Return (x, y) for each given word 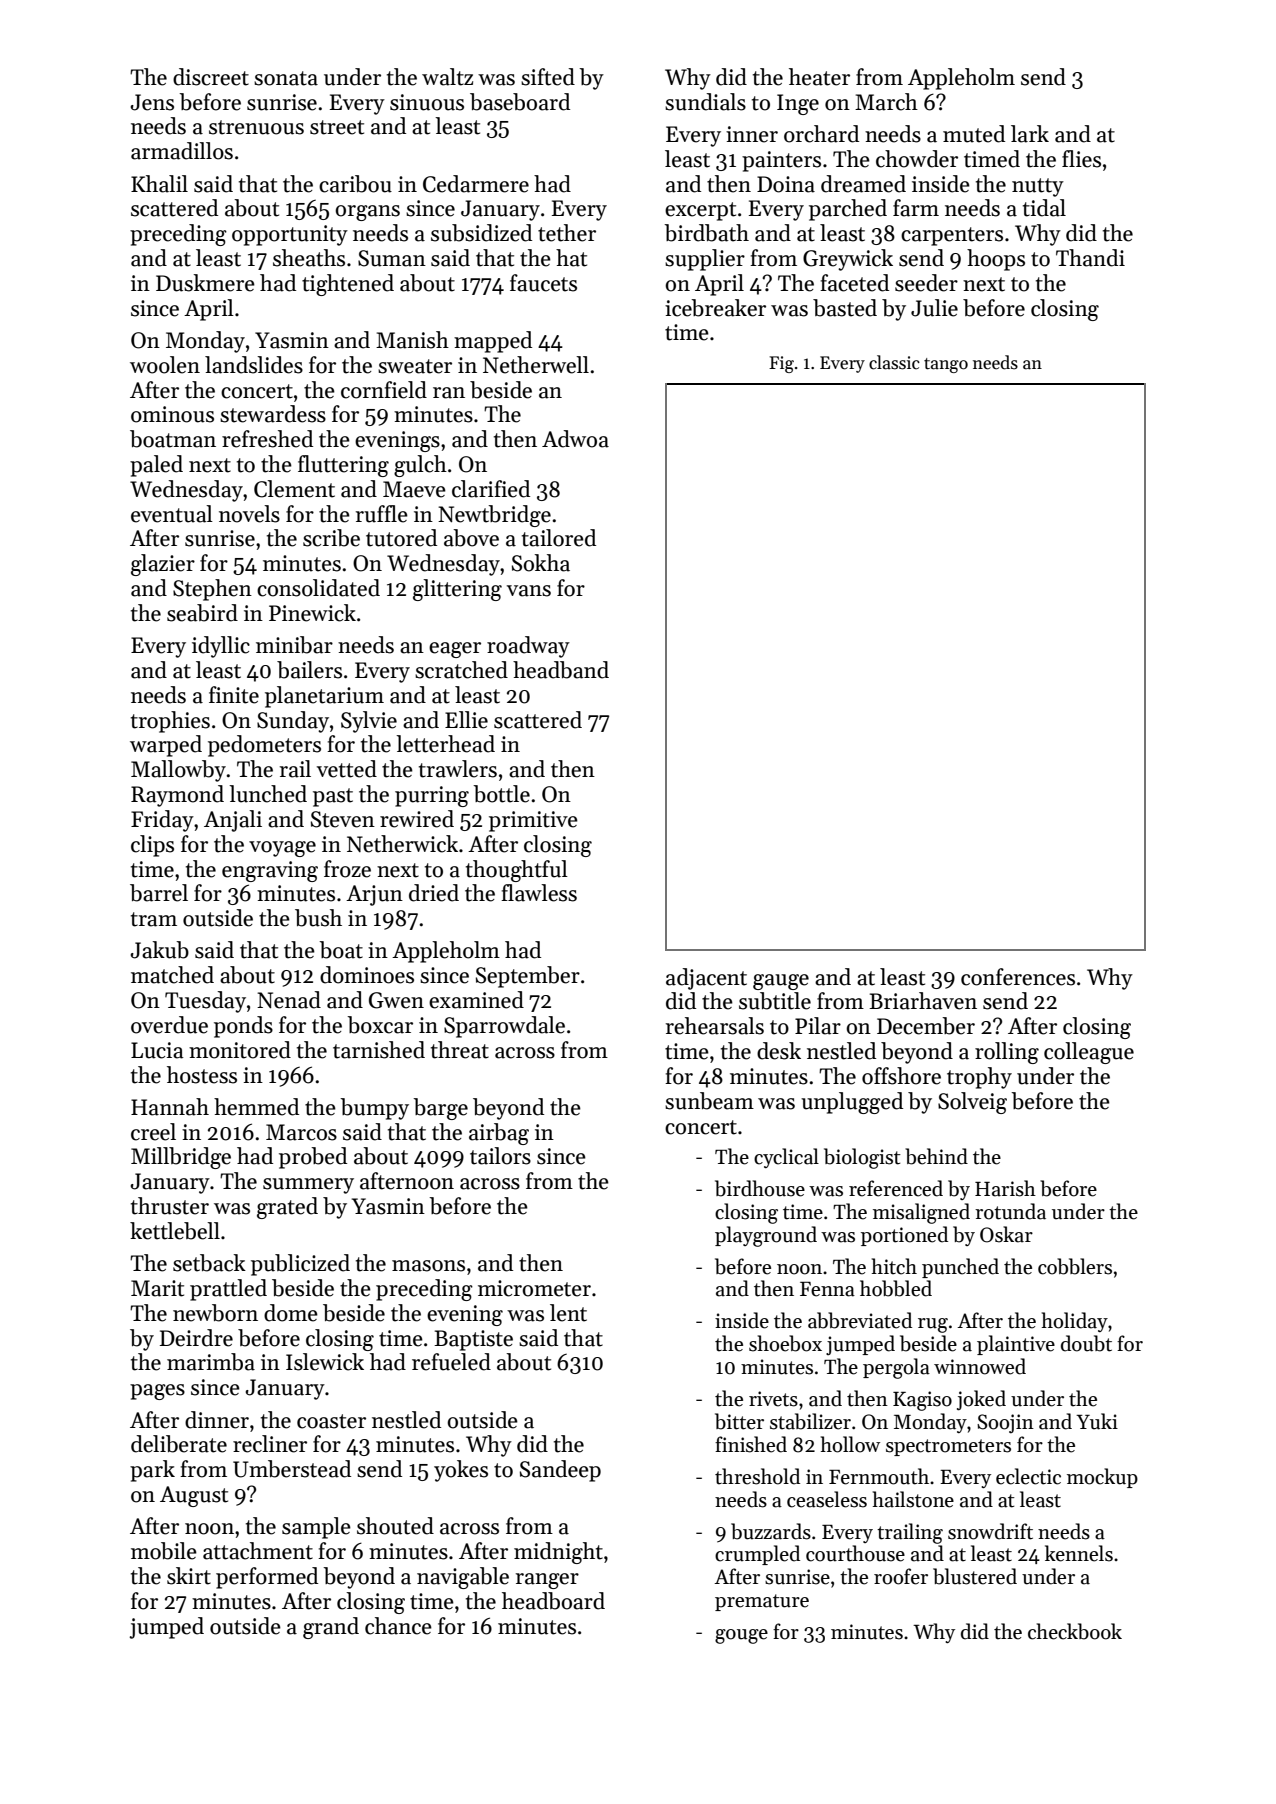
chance (398, 1626)
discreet (211, 77)
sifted (548, 77)
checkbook (1075, 1631)
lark (1030, 134)
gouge (741, 1636)
